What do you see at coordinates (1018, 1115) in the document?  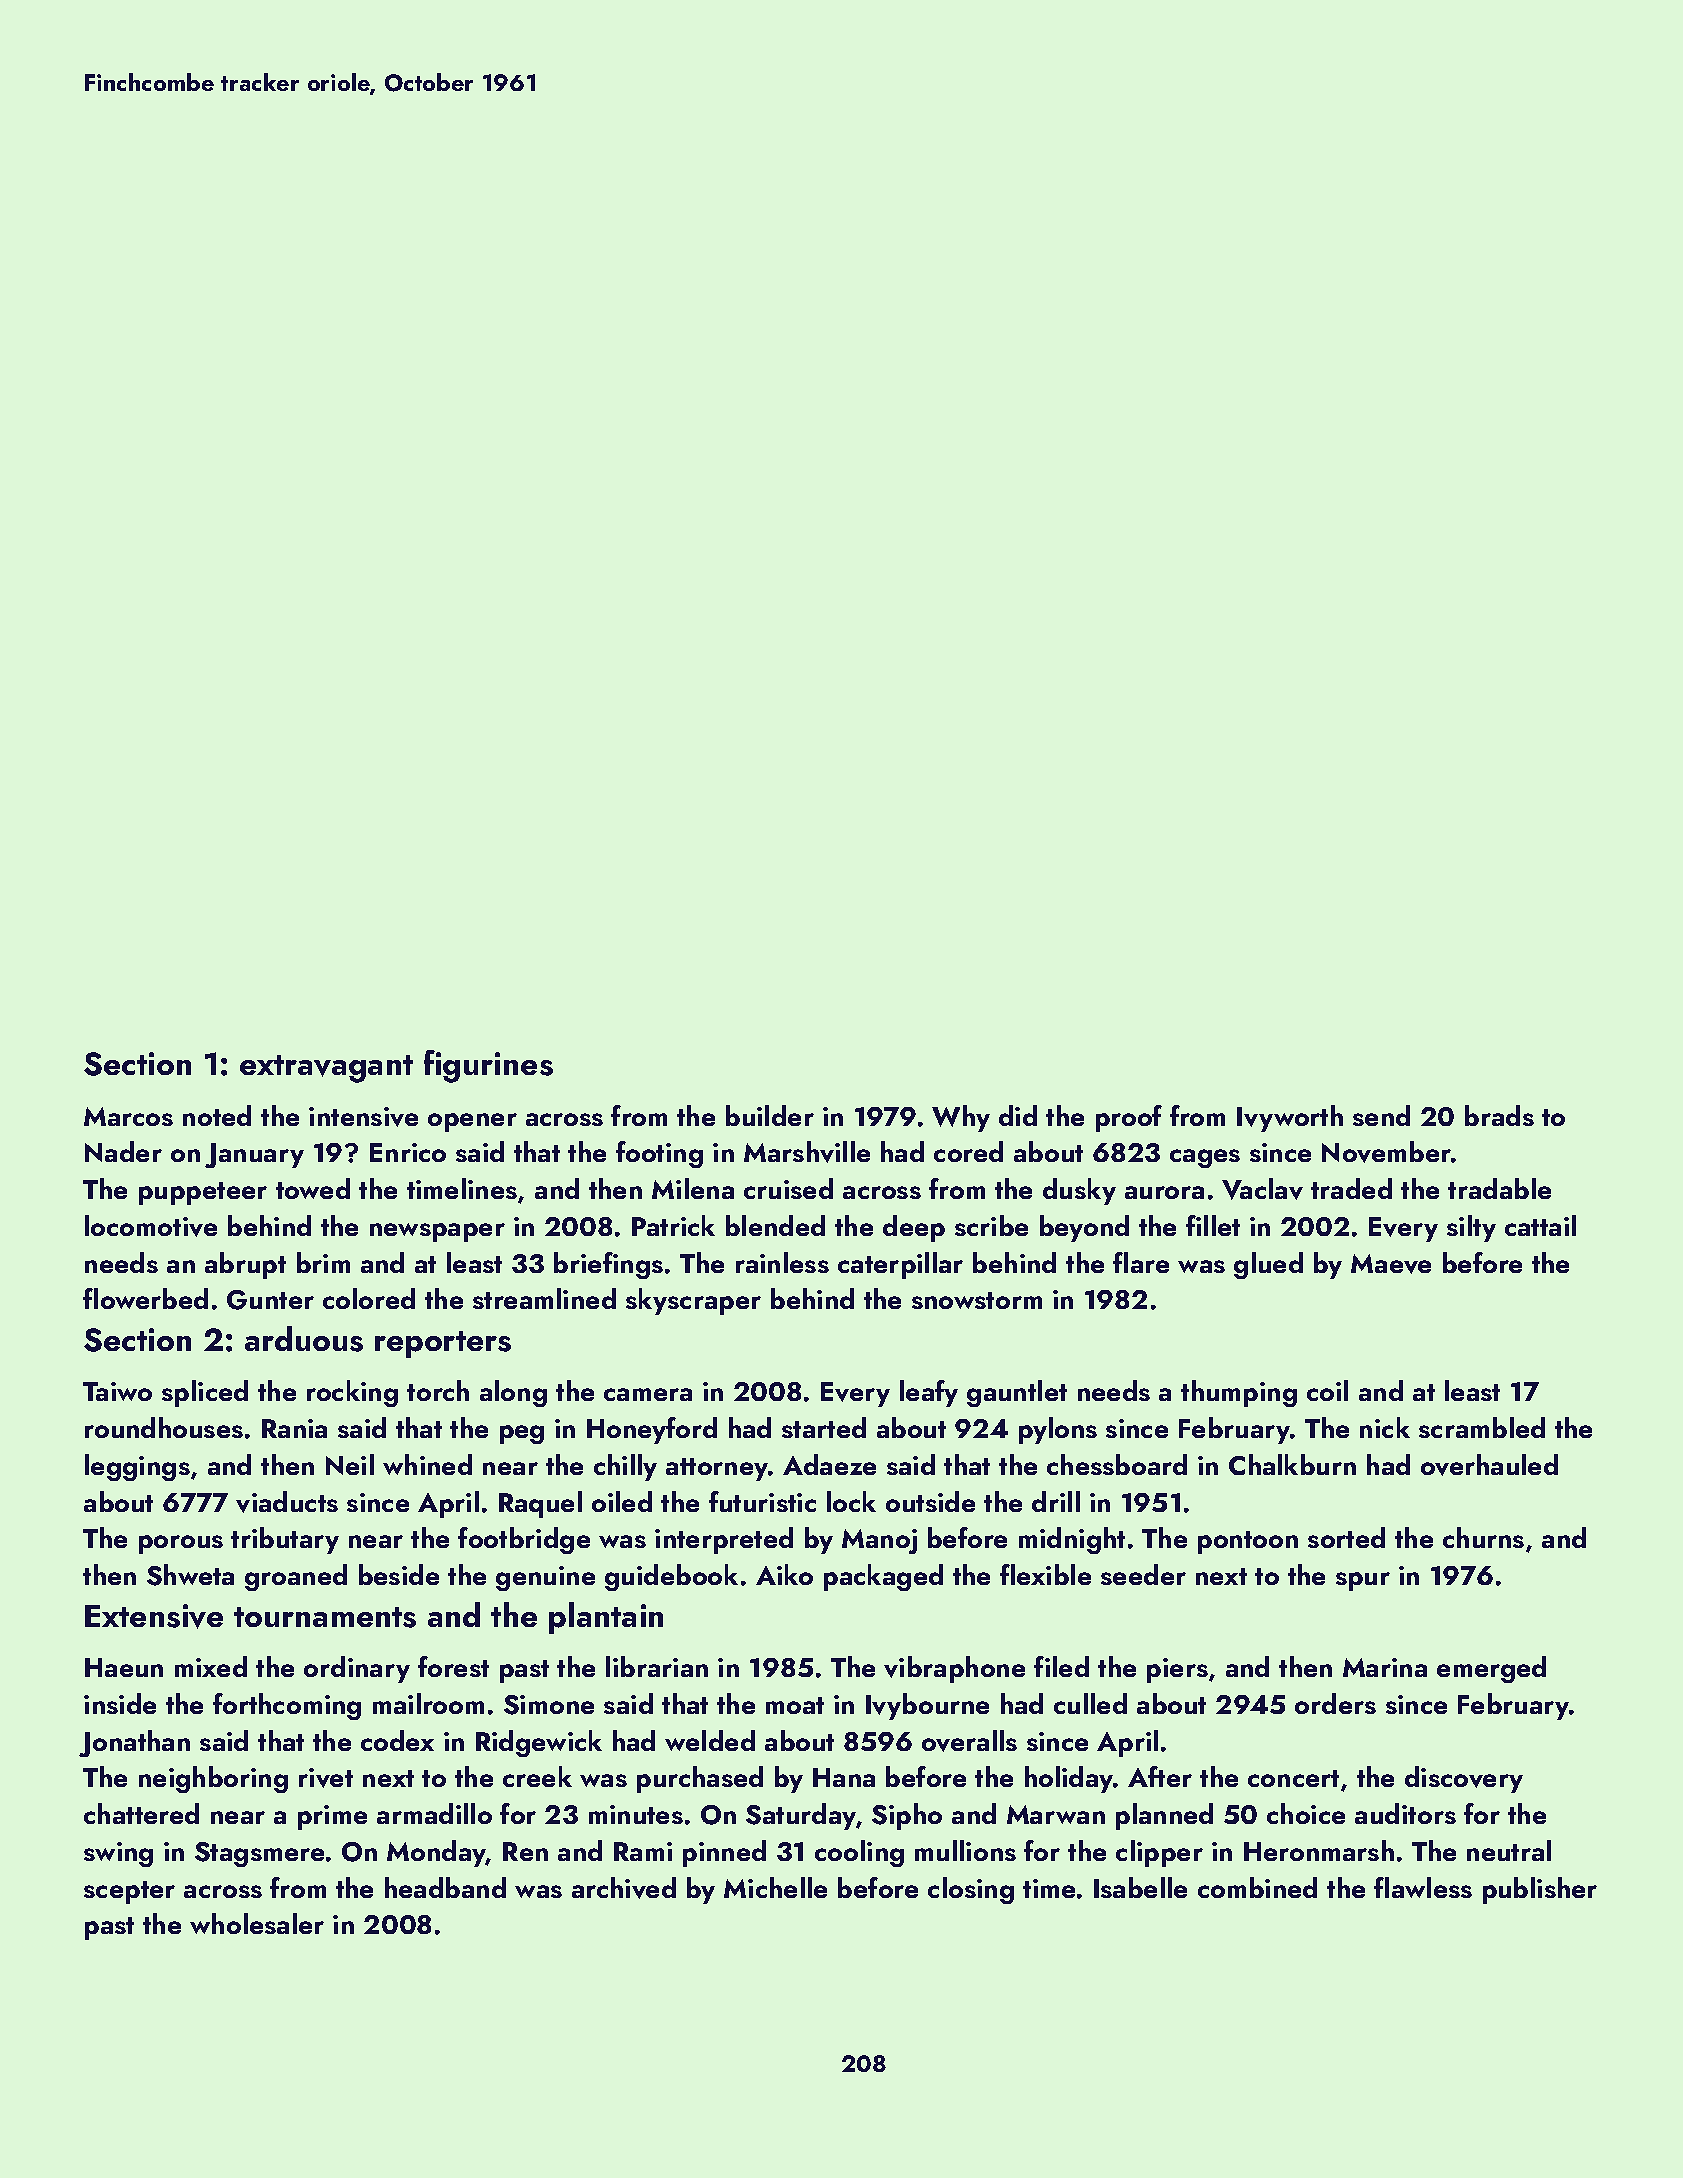 I see `did` at bounding box center [1018, 1115].
